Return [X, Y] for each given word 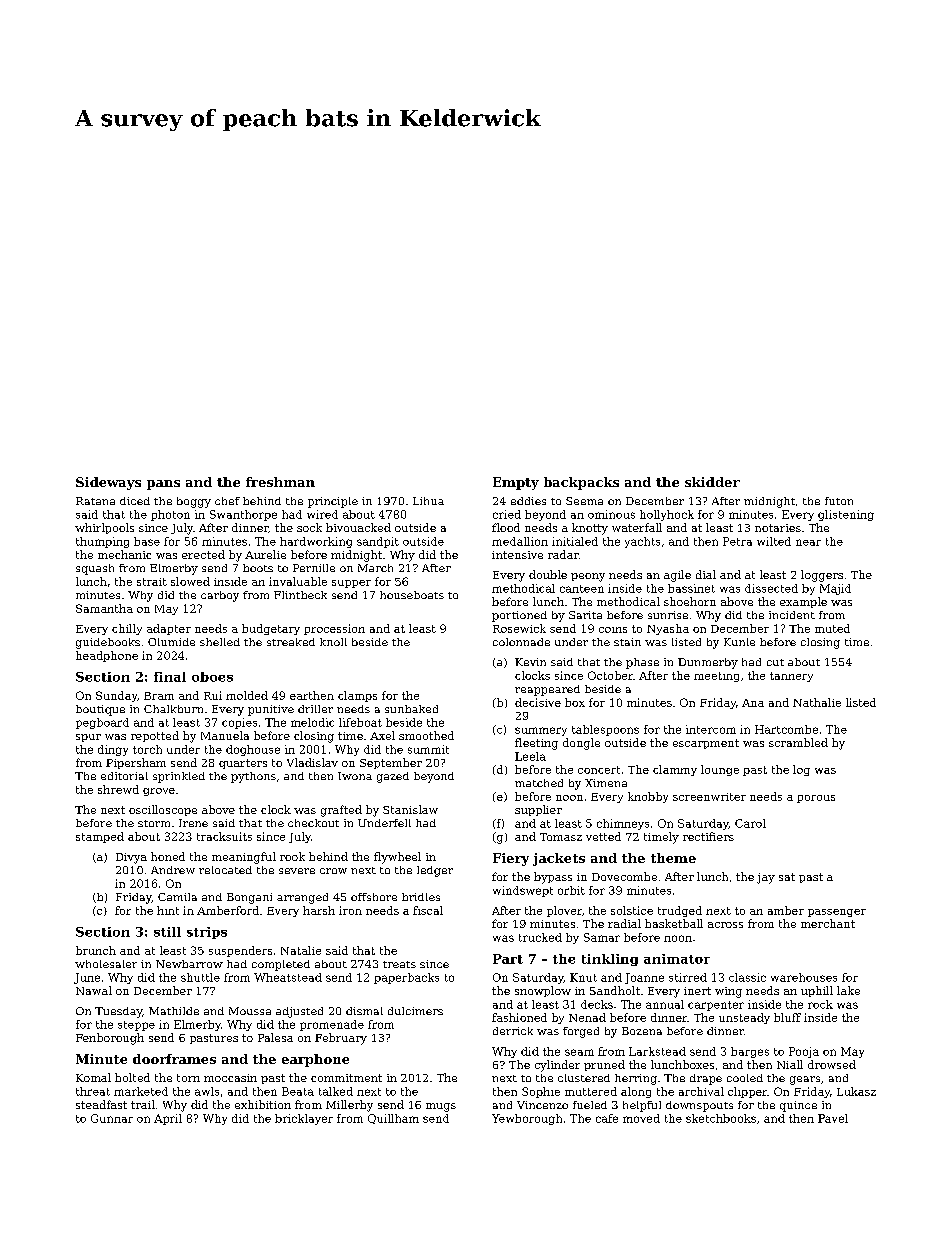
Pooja [804, 1052]
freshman [280, 482]
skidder [712, 482]
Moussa [250, 1011]
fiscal [428, 910]
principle [333, 502]
